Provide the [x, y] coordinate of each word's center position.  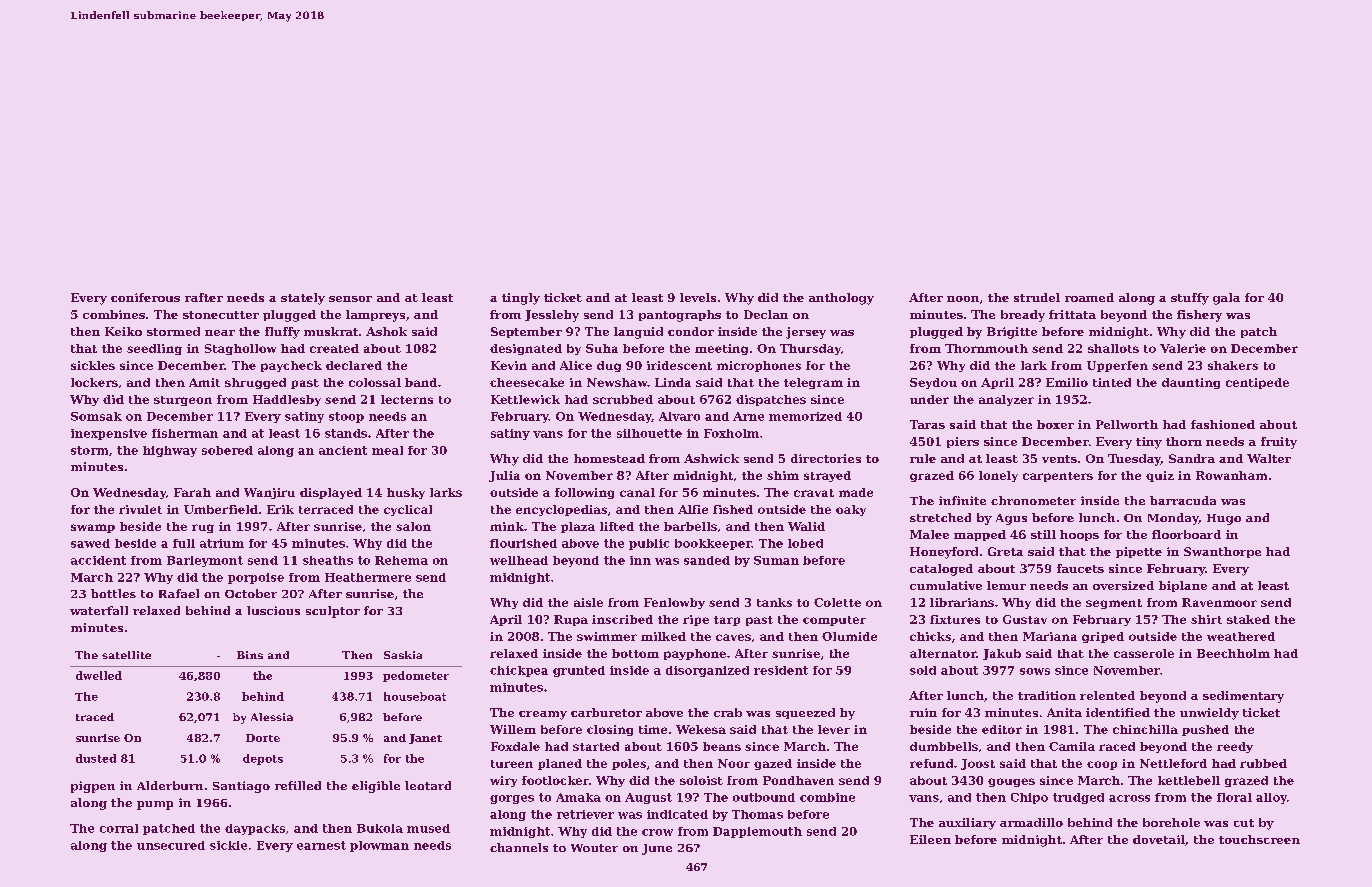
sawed [90, 543]
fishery [1199, 316]
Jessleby [552, 316]
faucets [1080, 568]
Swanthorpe [1222, 552]
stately [303, 299]
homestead [609, 458]
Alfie [693, 509]
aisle [588, 602]
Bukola [380, 828]
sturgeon [183, 401]
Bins [250, 655]
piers [963, 442]
